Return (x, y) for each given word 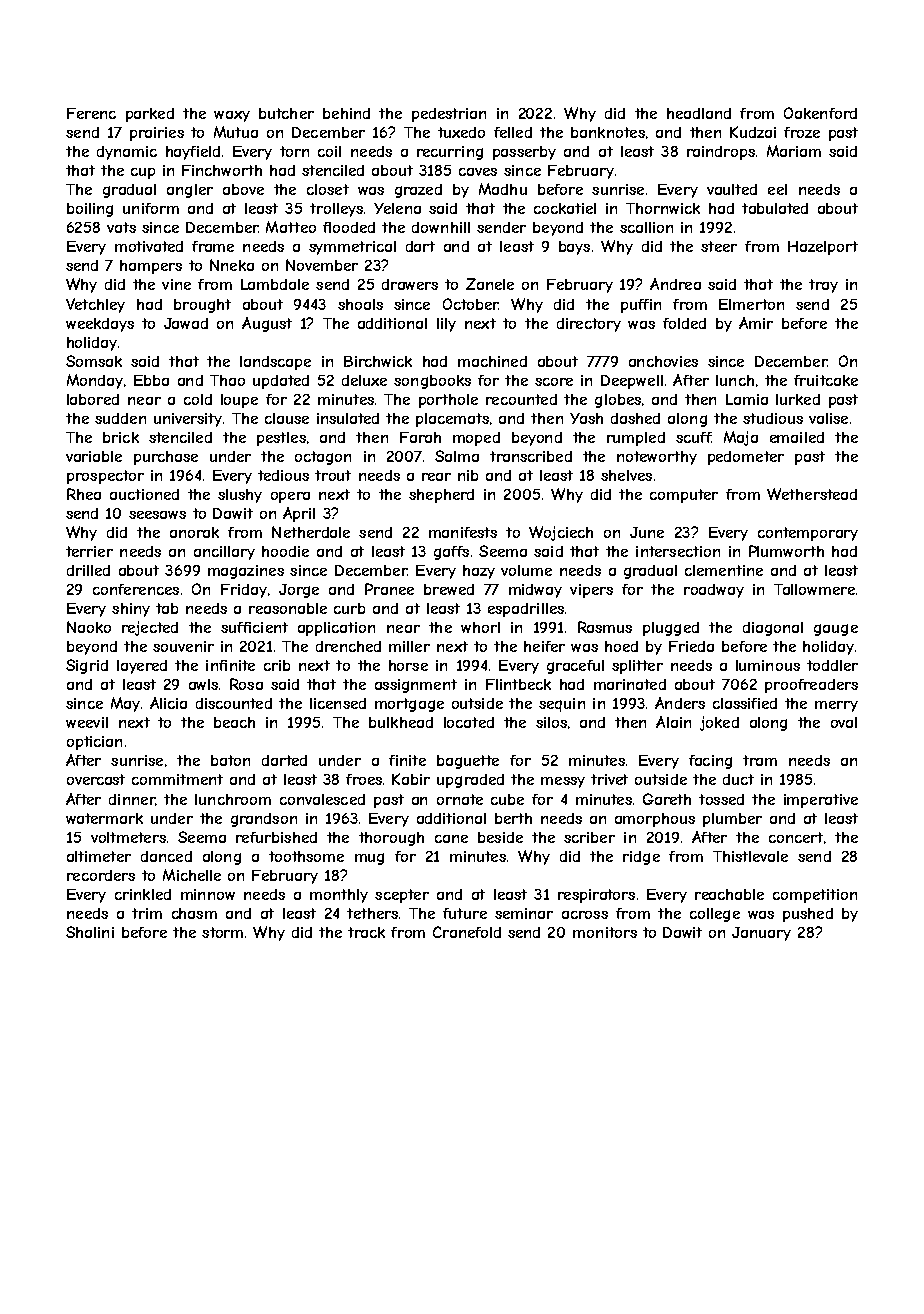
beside (500, 837)
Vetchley (95, 305)
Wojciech (561, 533)
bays (574, 248)
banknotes (608, 132)
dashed (635, 418)
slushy (240, 496)
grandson (264, 820)
